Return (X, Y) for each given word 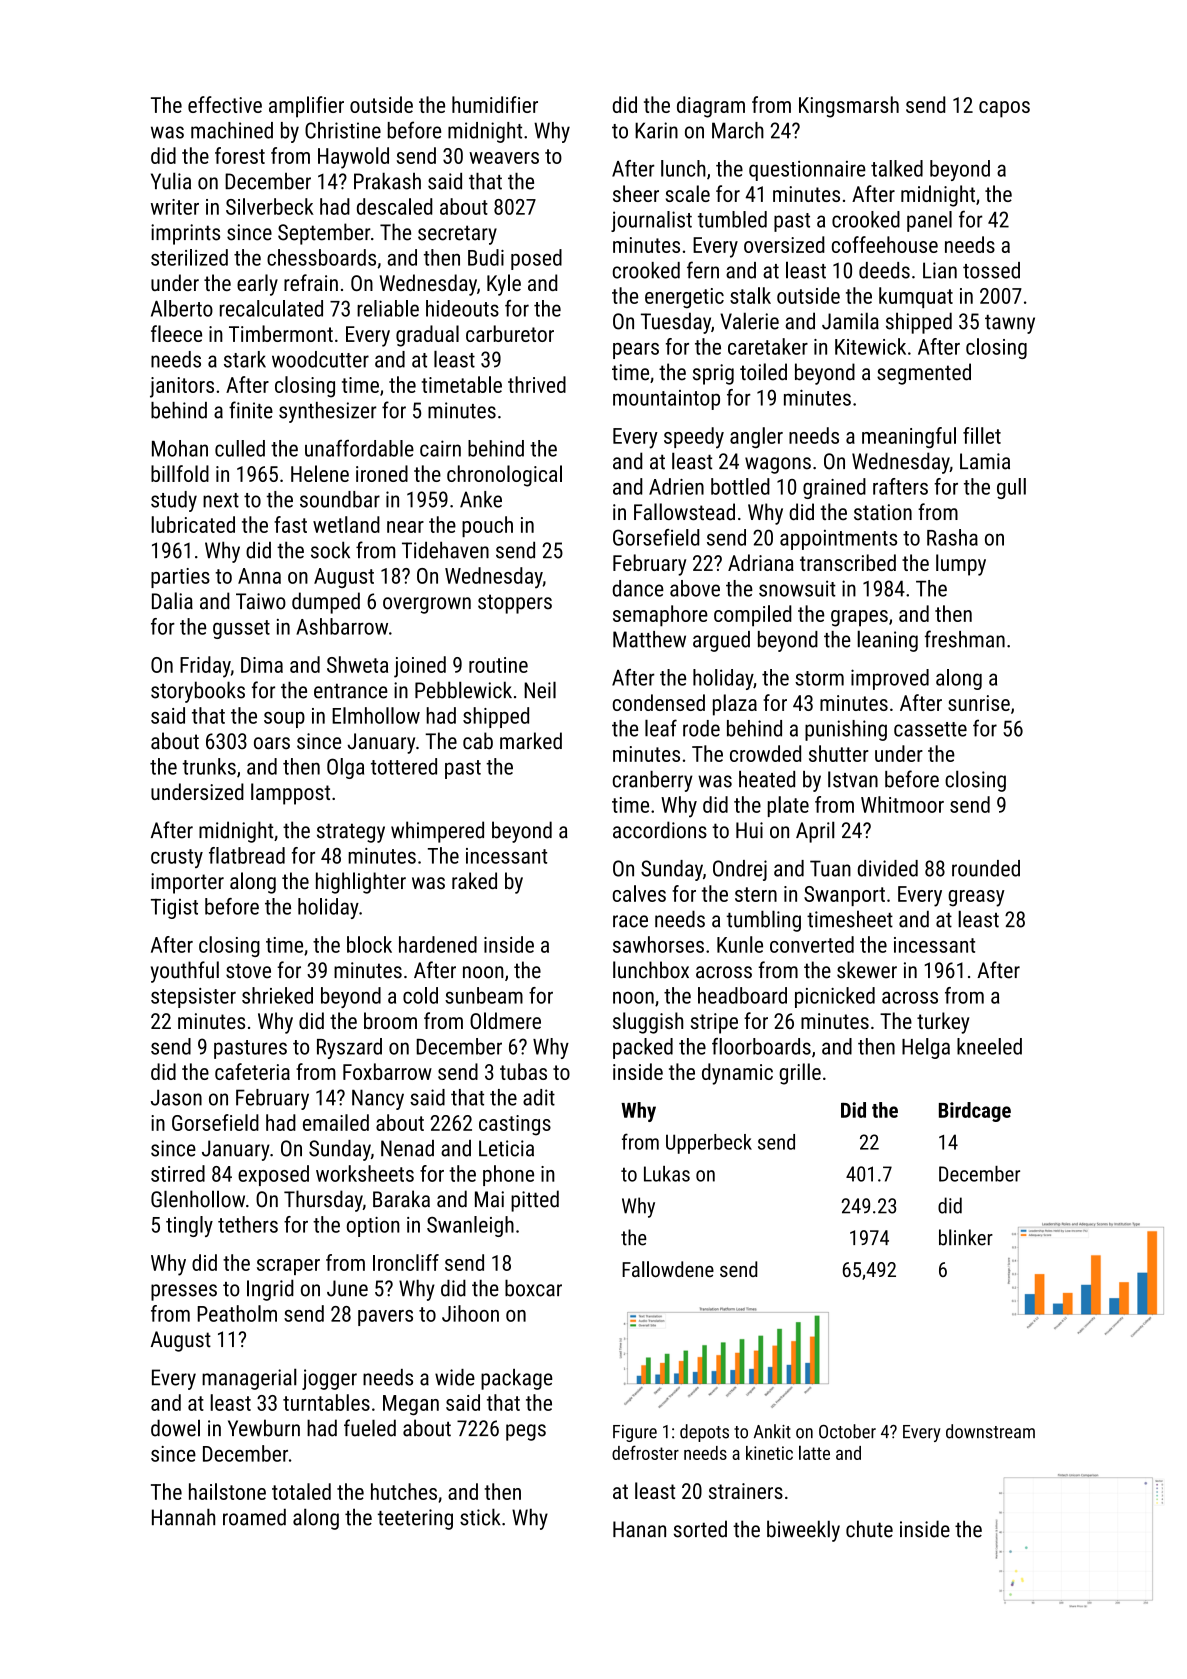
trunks (209, 766)
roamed (254, 1517)
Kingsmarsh (849, 107)
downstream (990, 1431)
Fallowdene (668, 1269)
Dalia (172, 601)
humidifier (495, 104)
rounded (986, 868)
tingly (189, 1226)
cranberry (653, 781)
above (695, 588)
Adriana (761, 562)
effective (225, 104)
